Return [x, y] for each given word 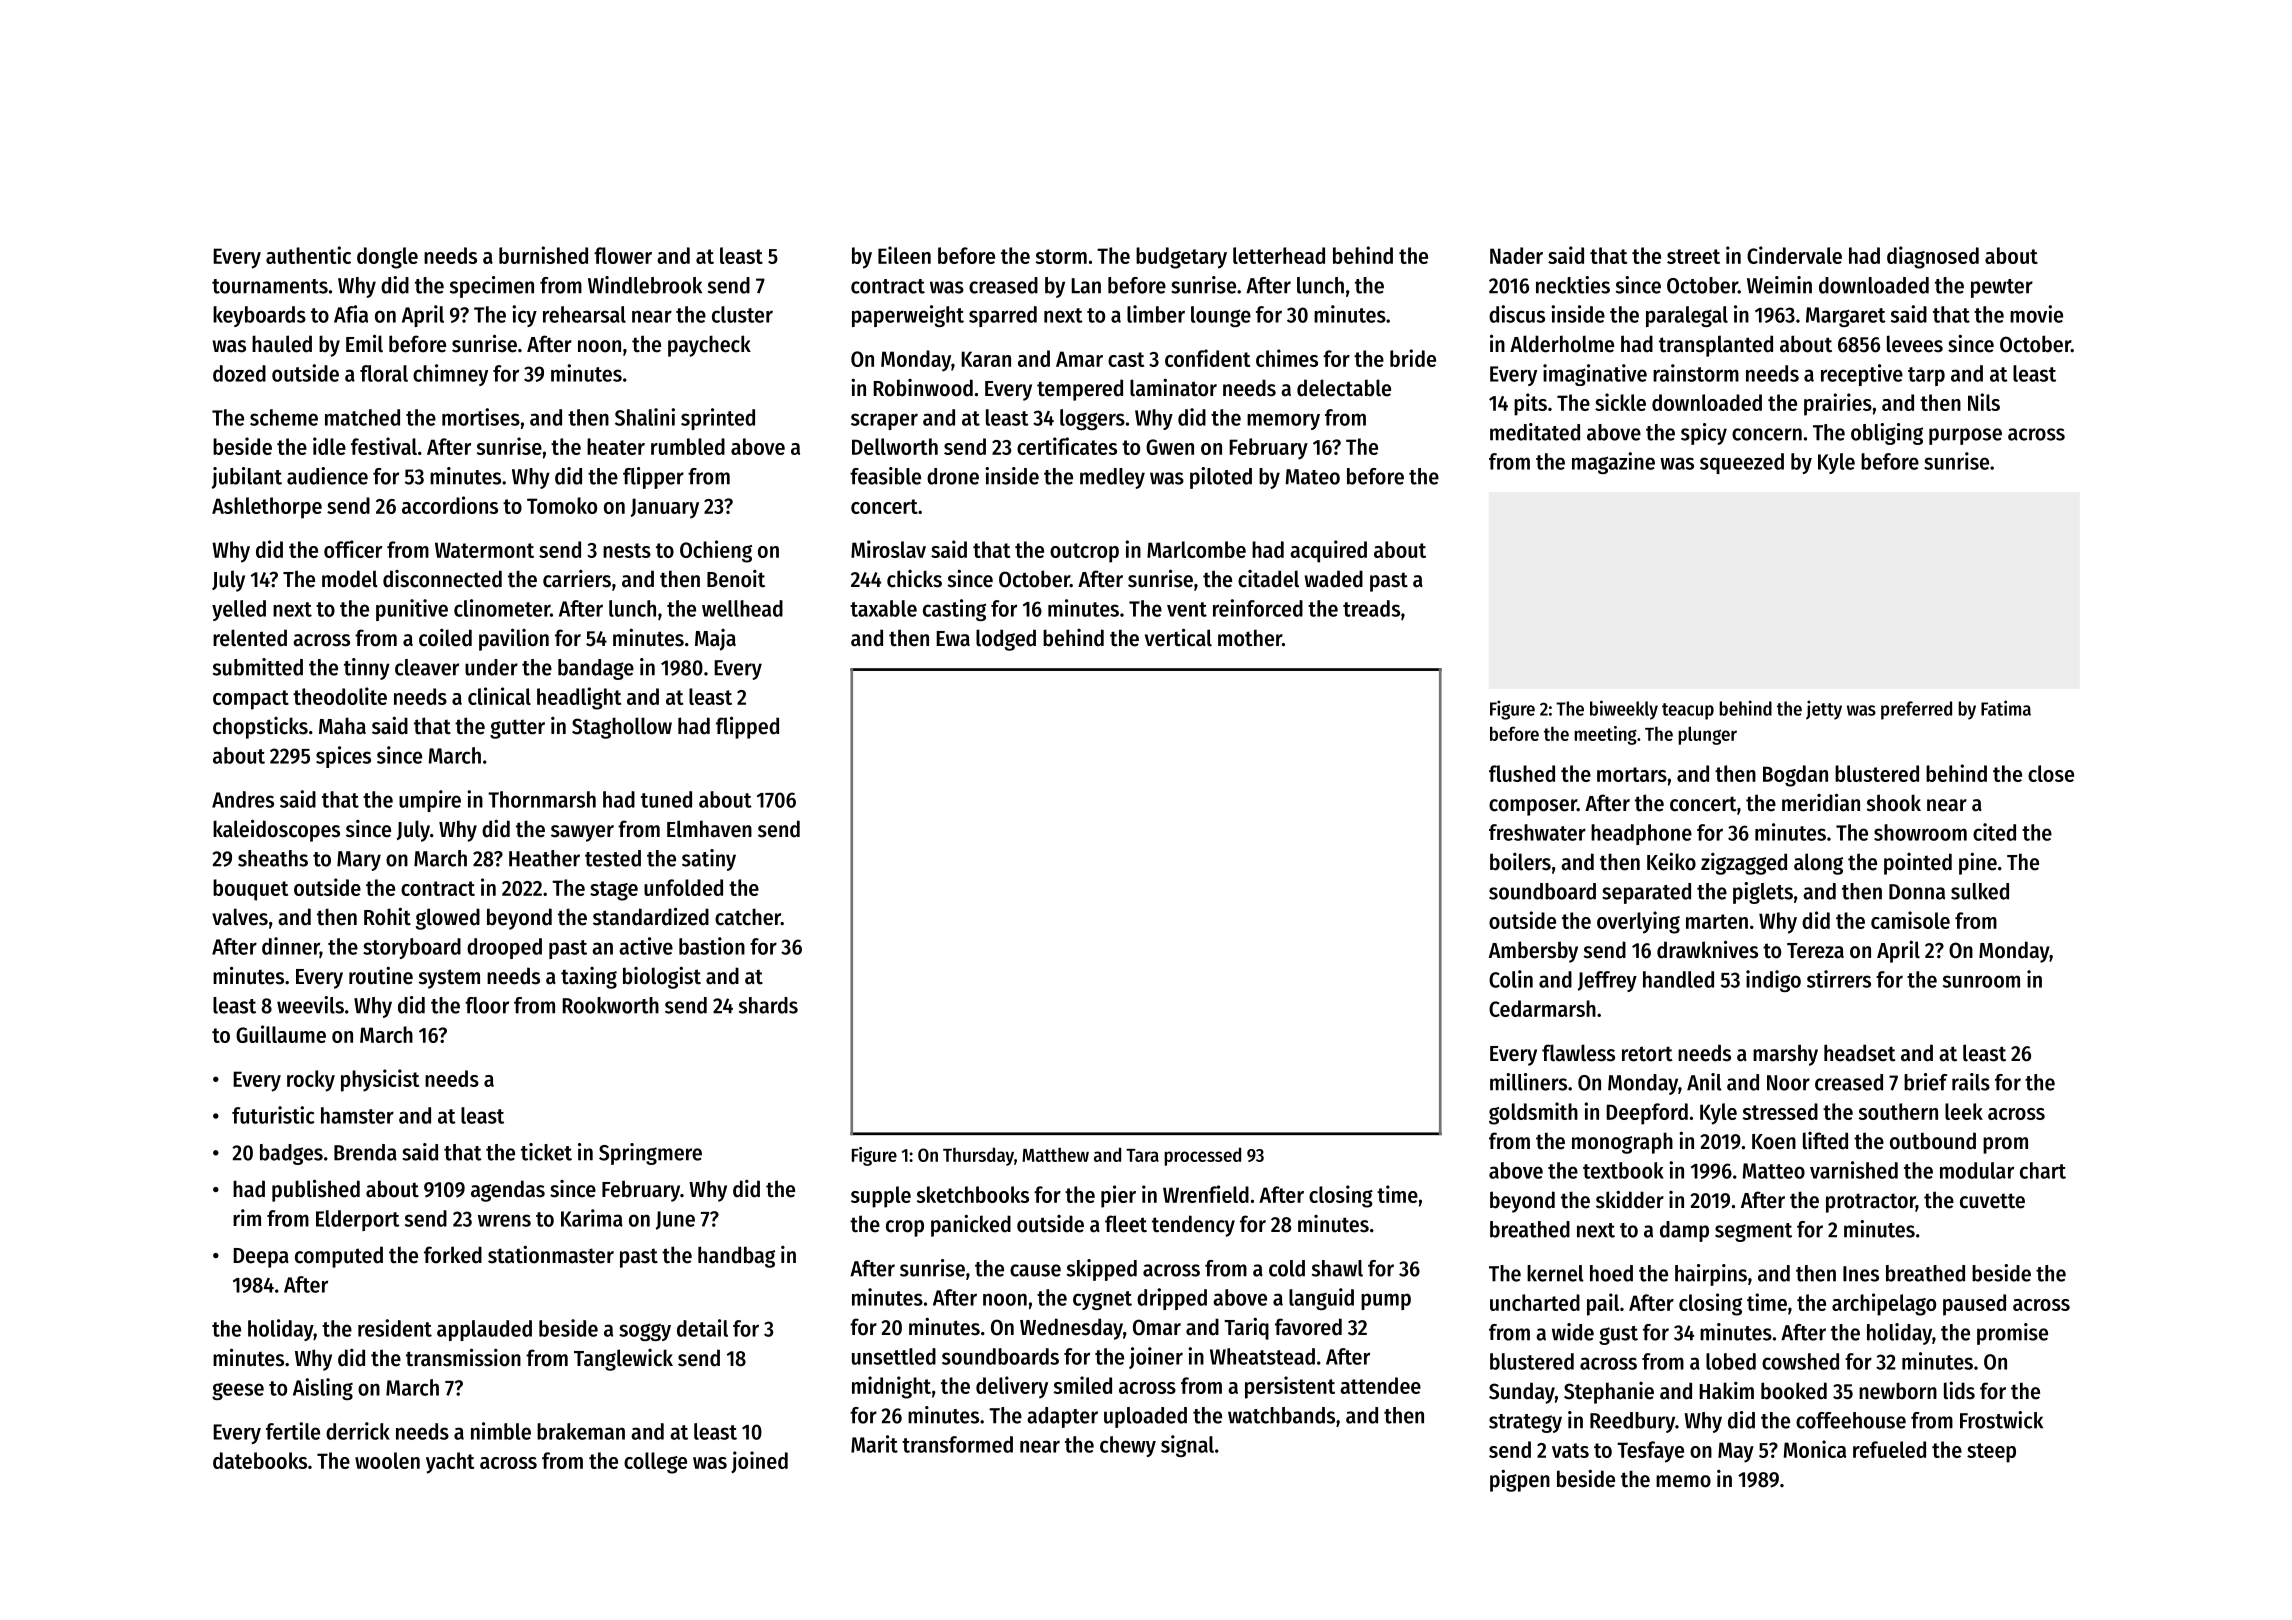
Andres [243, 799]
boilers [1520, 862]
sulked [1980, 891]
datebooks [260, 1460]
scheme [284, 417]
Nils [1984, 402]
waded [1333, 579]
